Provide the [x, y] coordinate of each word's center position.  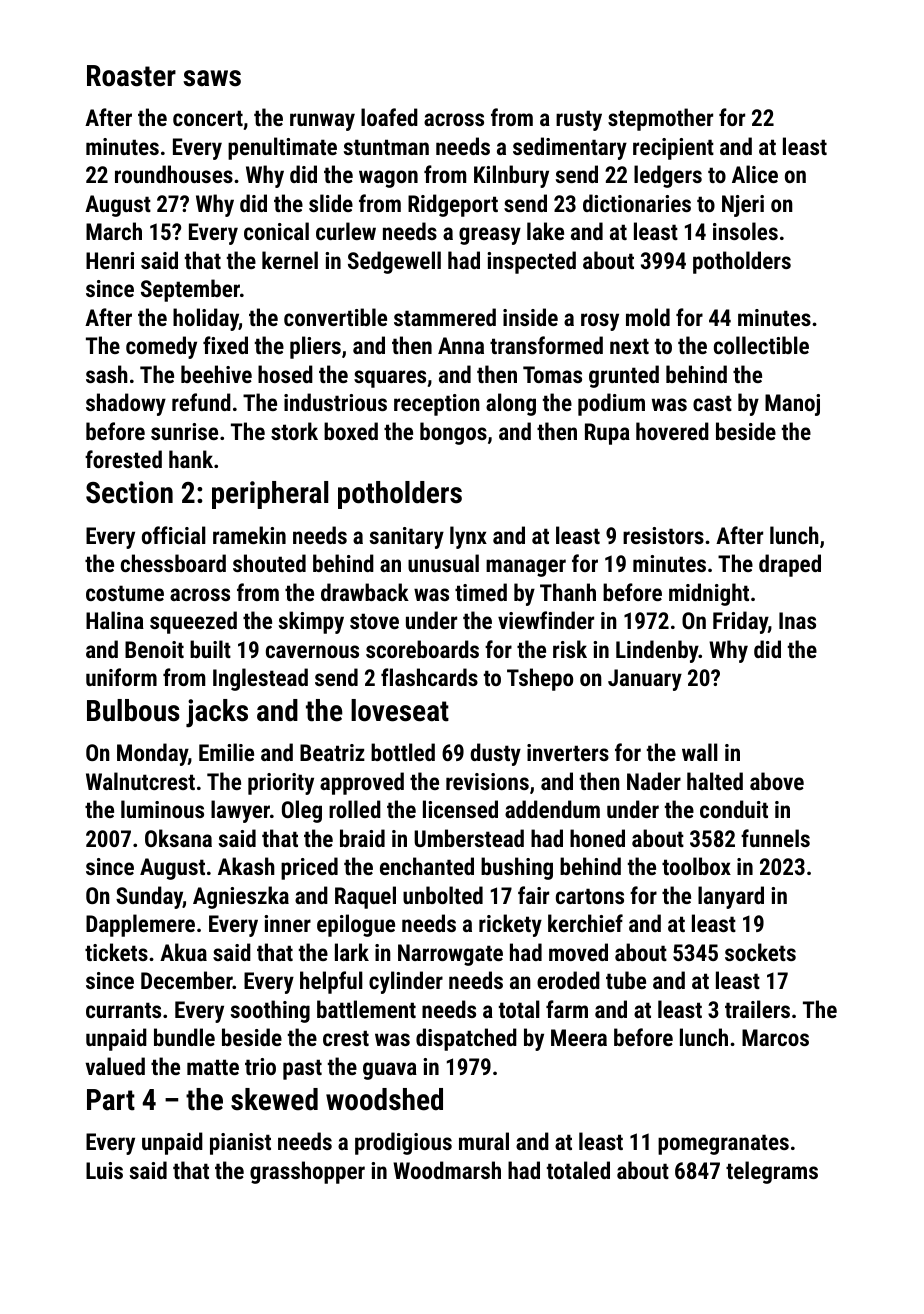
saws [212, 78]
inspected [531, 262]
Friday [740, 622]
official [174, 535]
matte [213, 1067]
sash [107, 374]
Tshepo [540, 679]
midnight [709, 594]
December [187, 980]
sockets [760, 952]
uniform [121, 677]
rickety [510, 925]
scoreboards [422, 649]
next [629, 346]
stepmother [660, 119]
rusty [579, 120]
